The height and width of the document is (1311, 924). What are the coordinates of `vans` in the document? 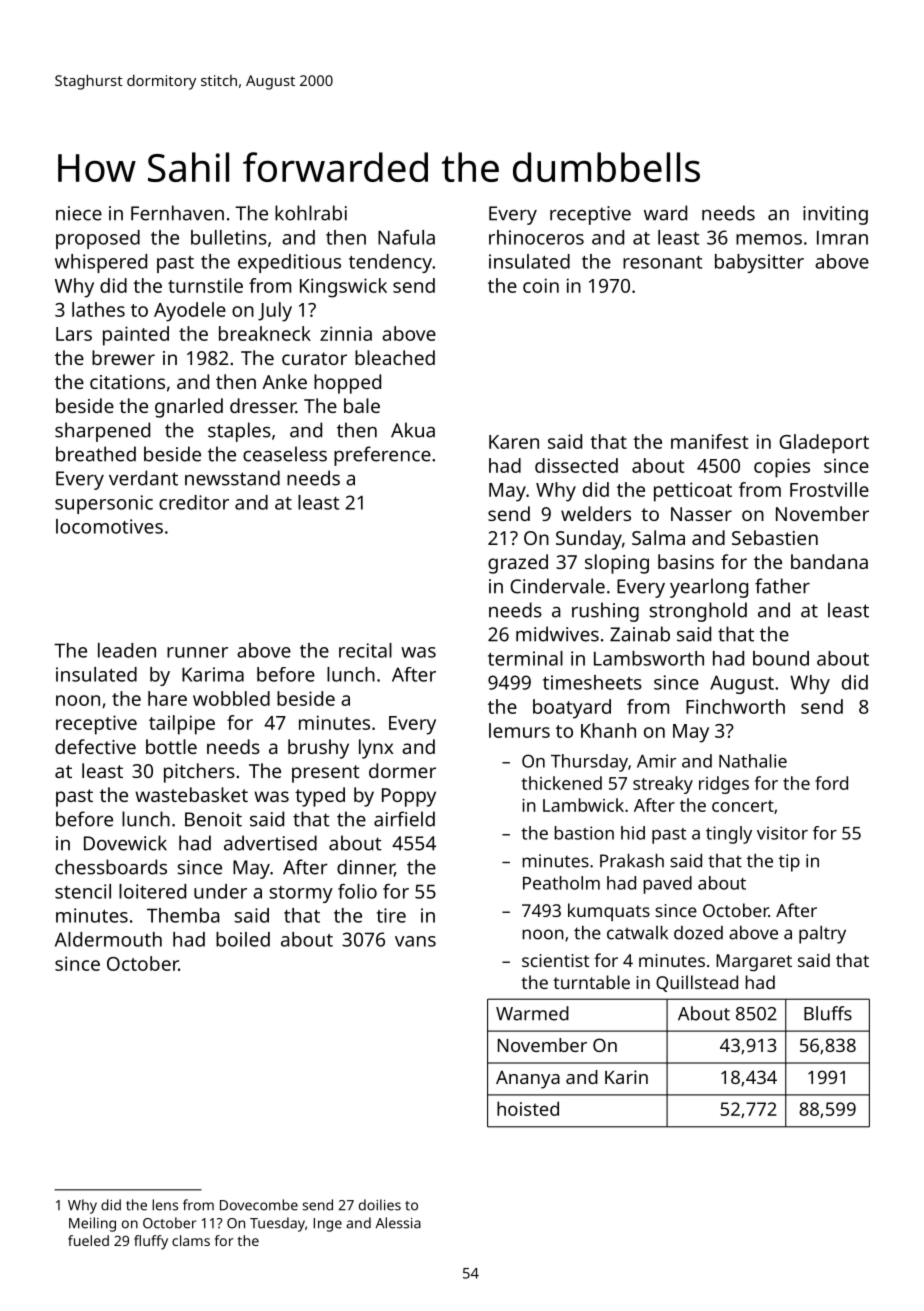 It's located at (415, 941).
